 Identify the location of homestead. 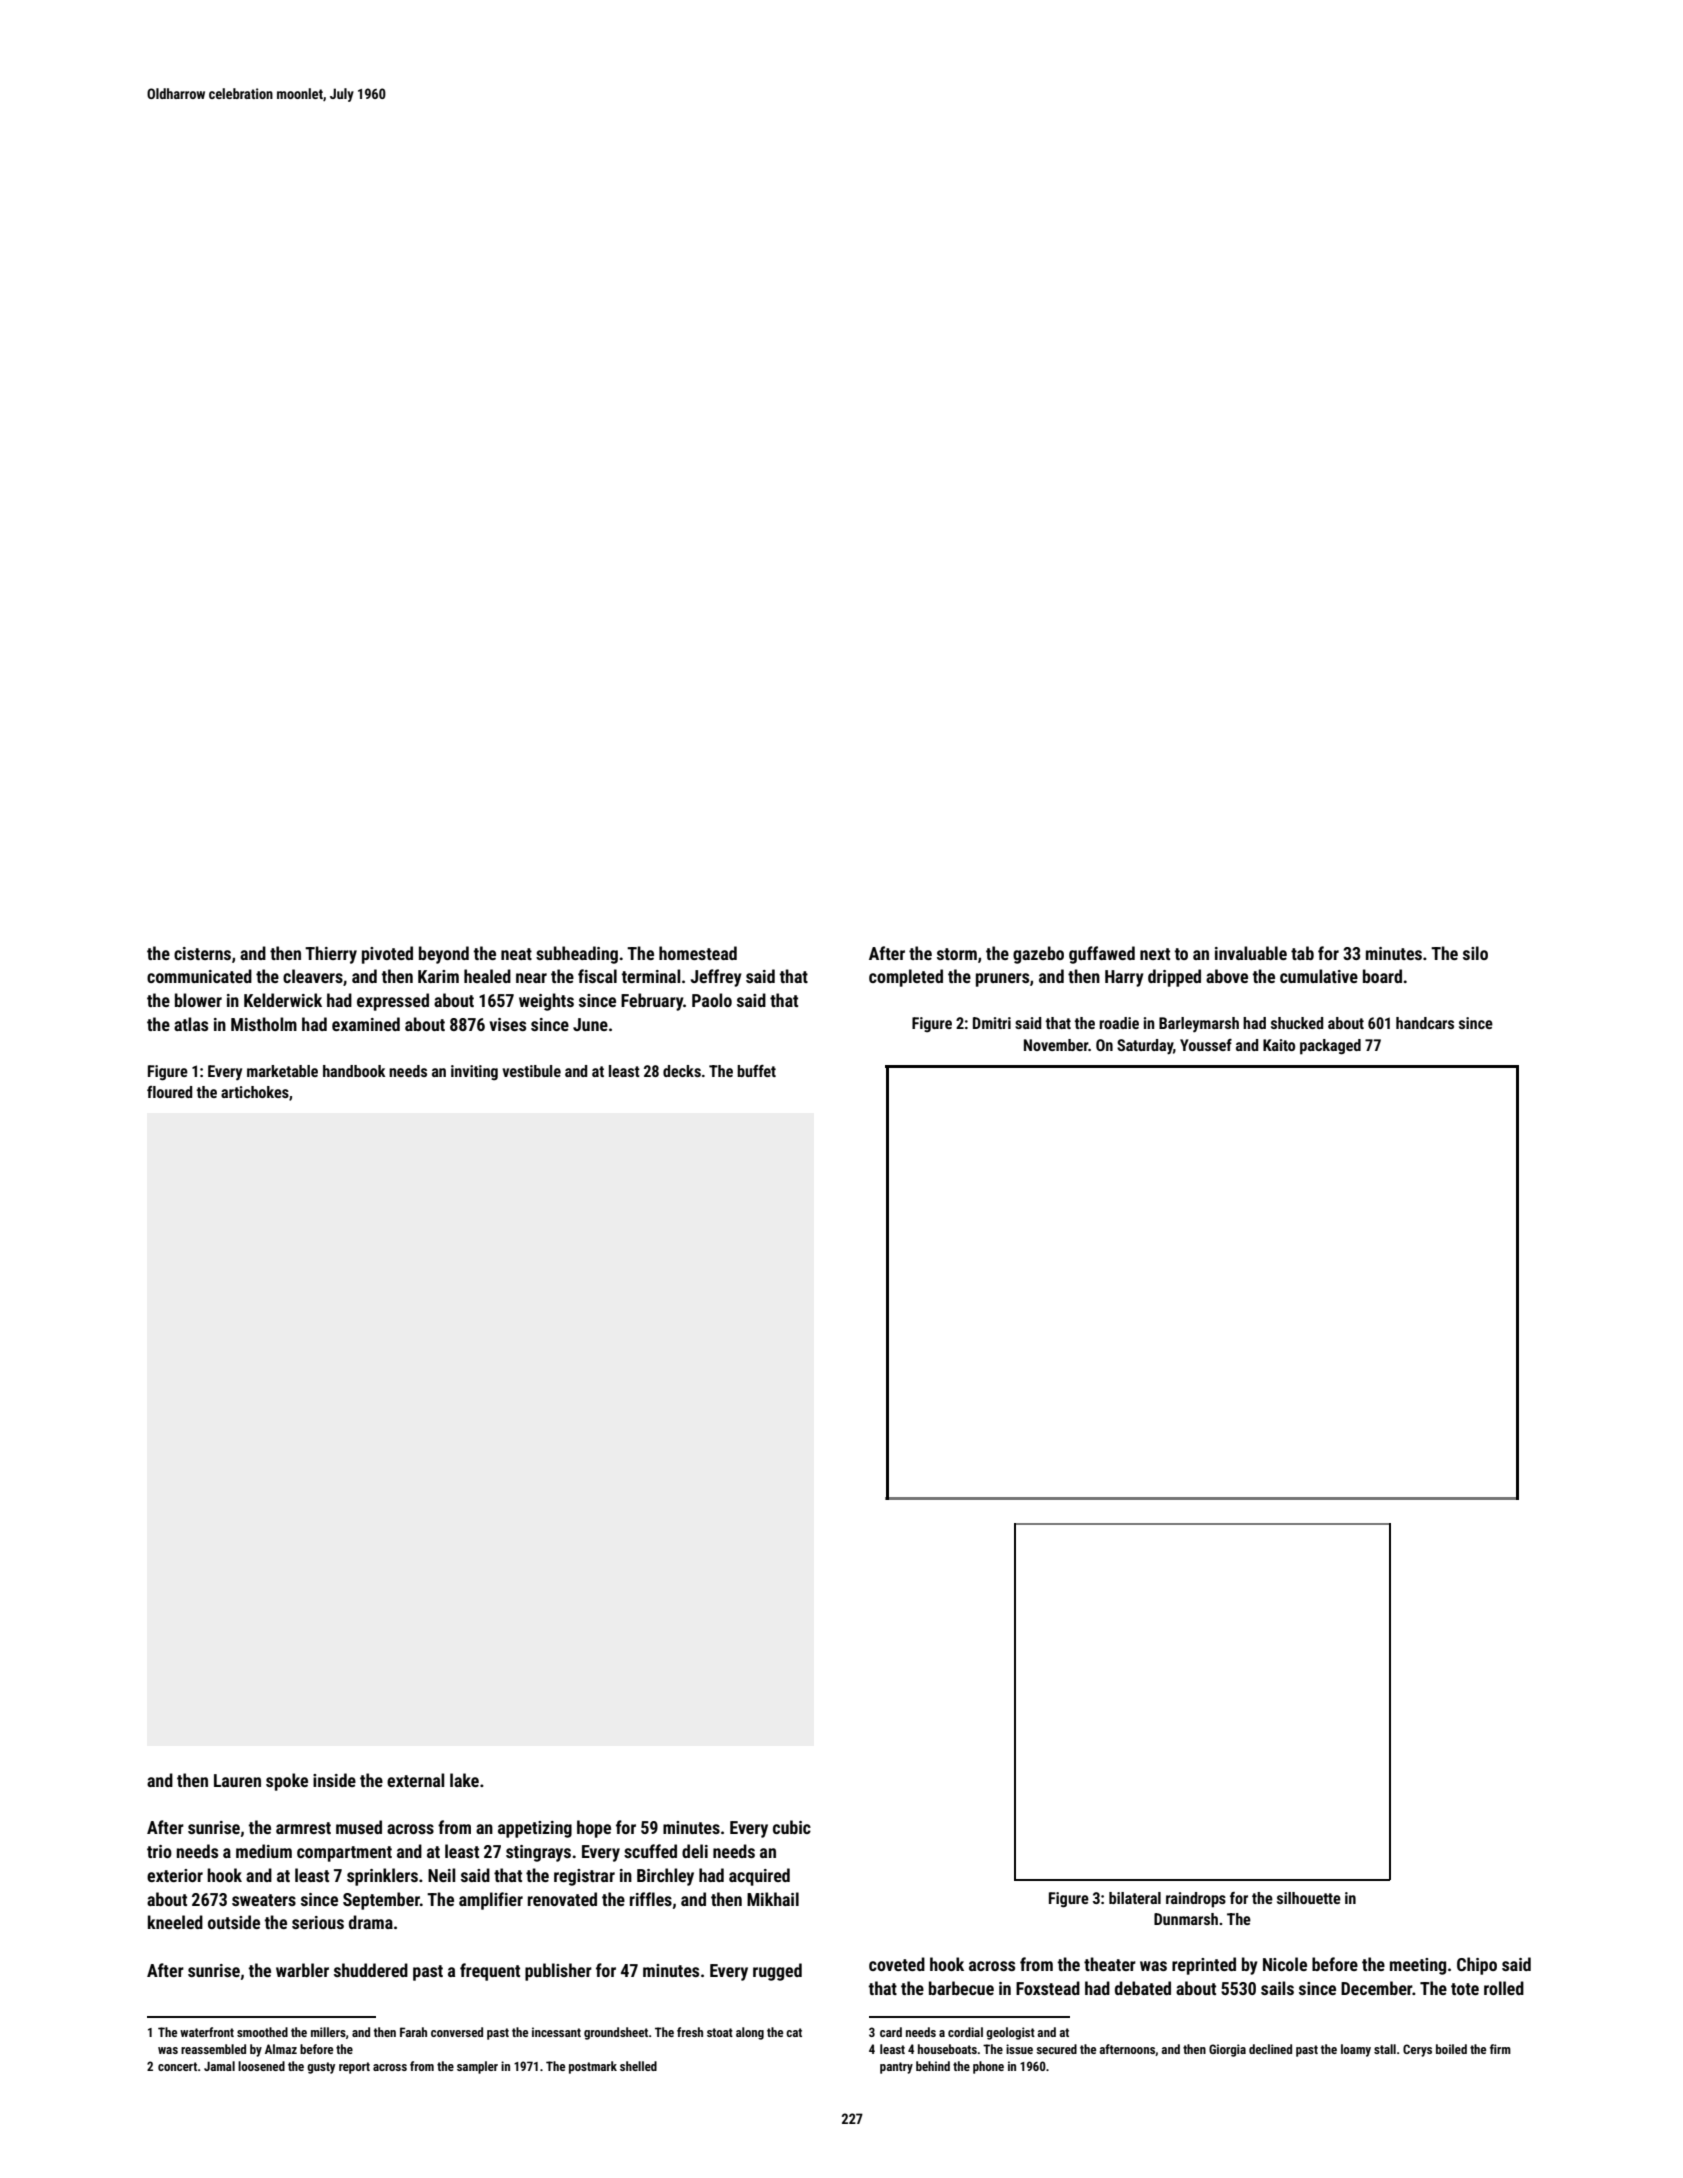
(698, 953).
